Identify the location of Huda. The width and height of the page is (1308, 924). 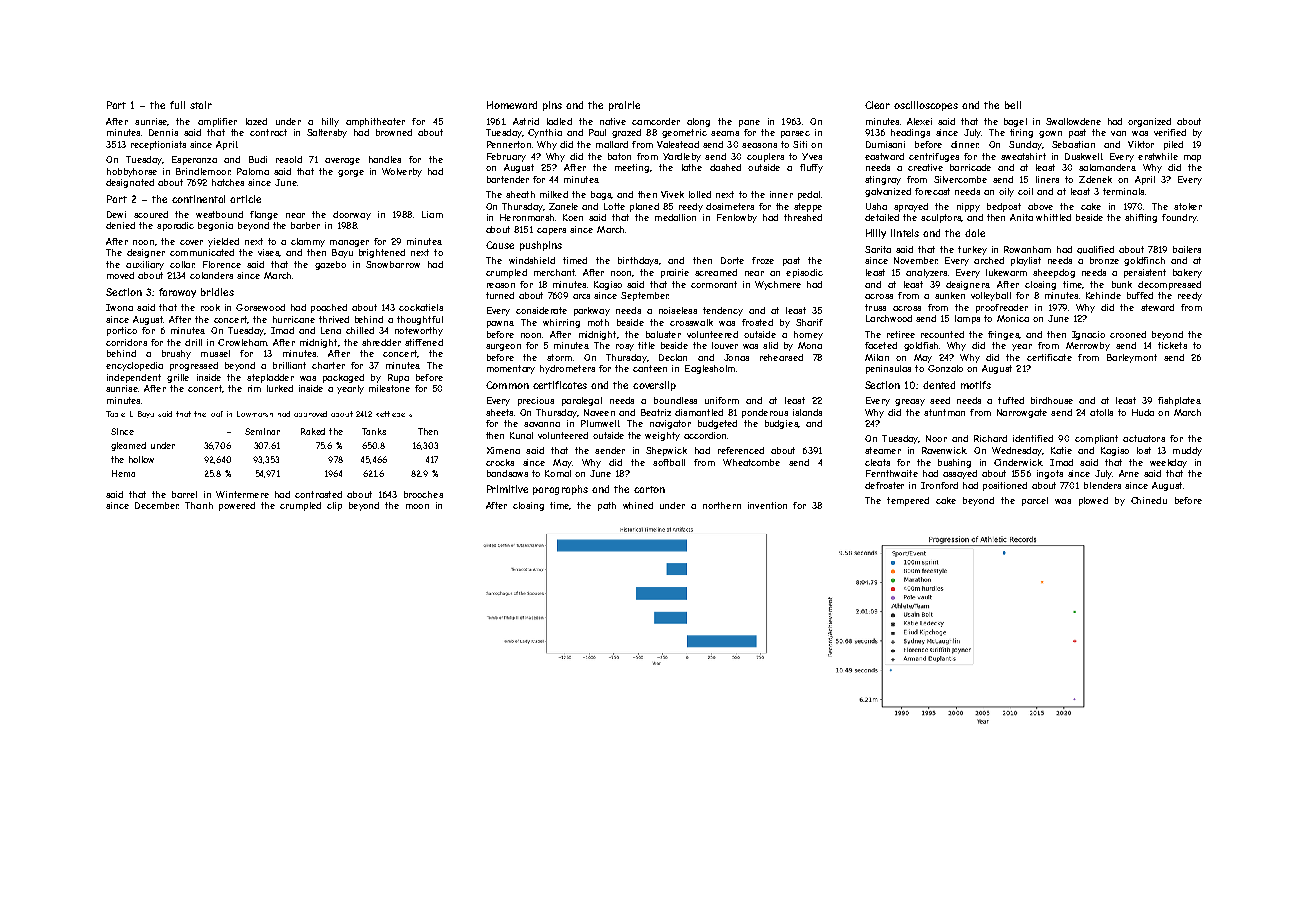
(1143, 412).
